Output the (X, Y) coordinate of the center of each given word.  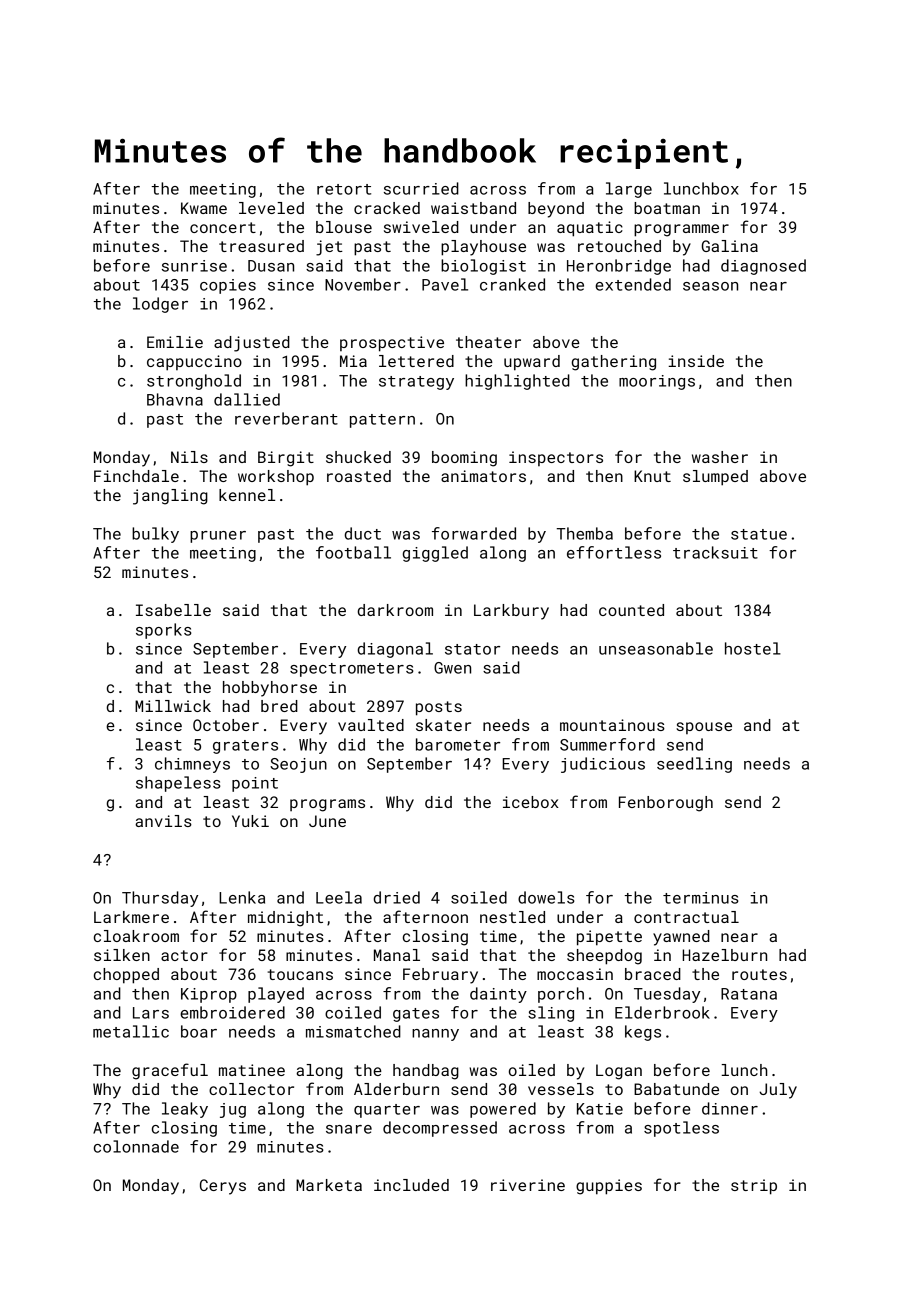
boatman (667, 208)
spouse (704, 728)
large (629, 190)
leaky (185, 1110)
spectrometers (352, 670)
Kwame (204, 208)
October (226, 725)
